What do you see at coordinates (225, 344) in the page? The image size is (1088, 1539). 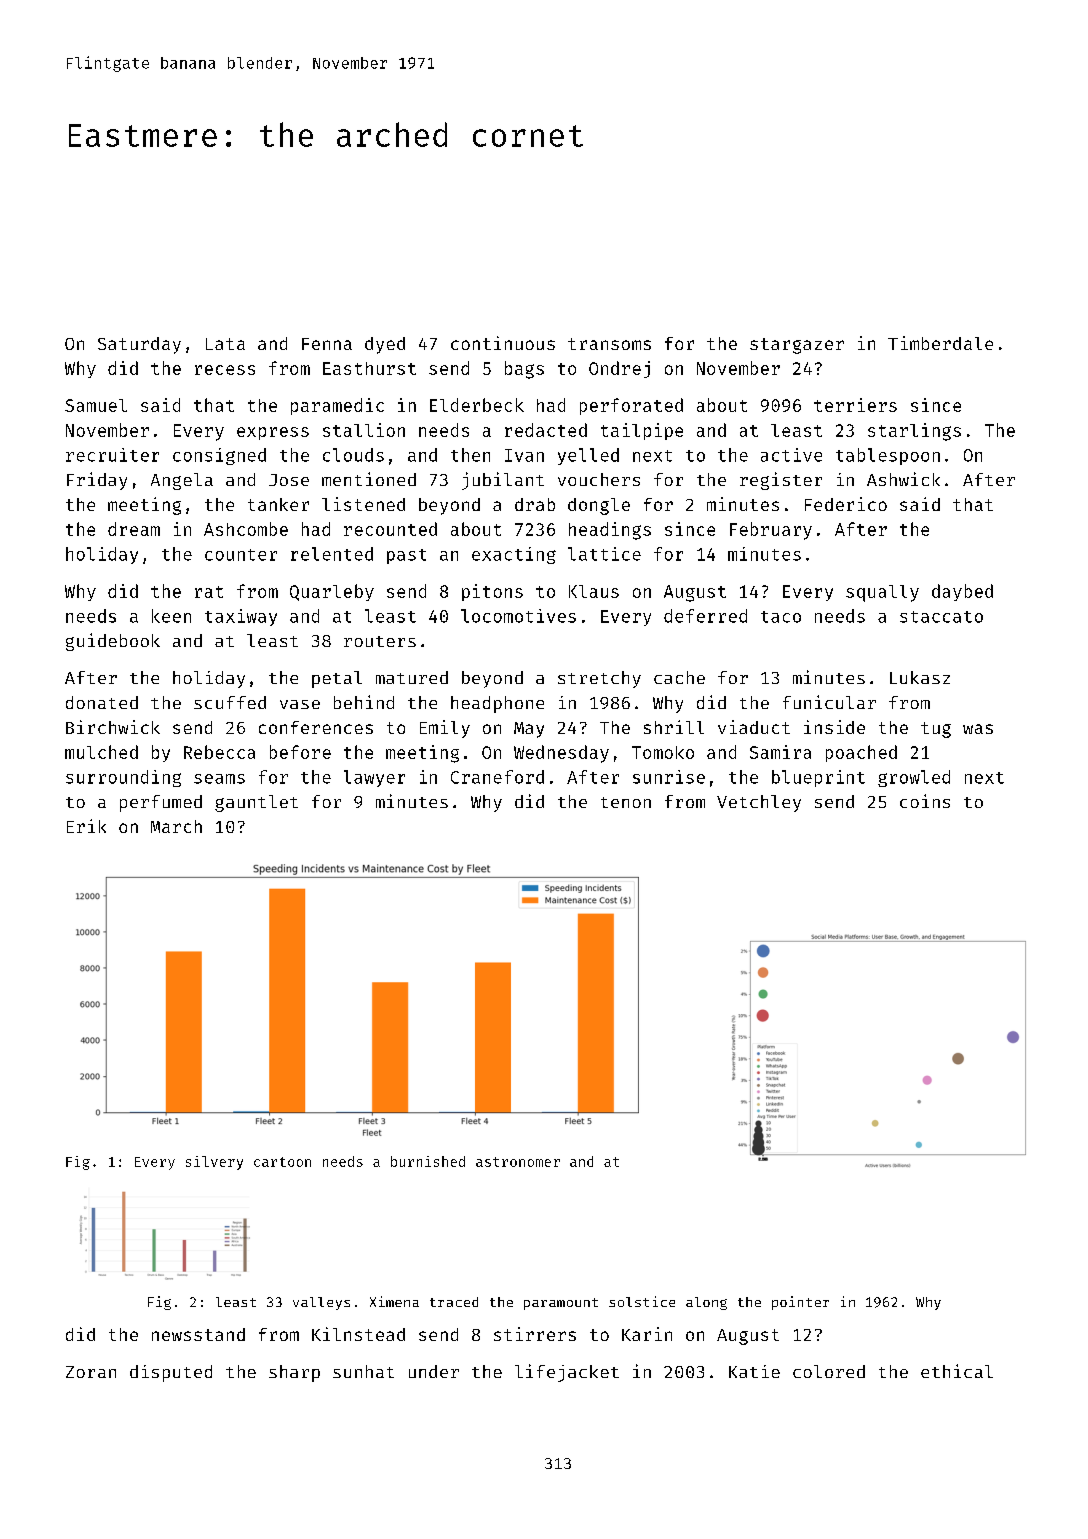 I see `Lata` at bounding box center [225, 344].
